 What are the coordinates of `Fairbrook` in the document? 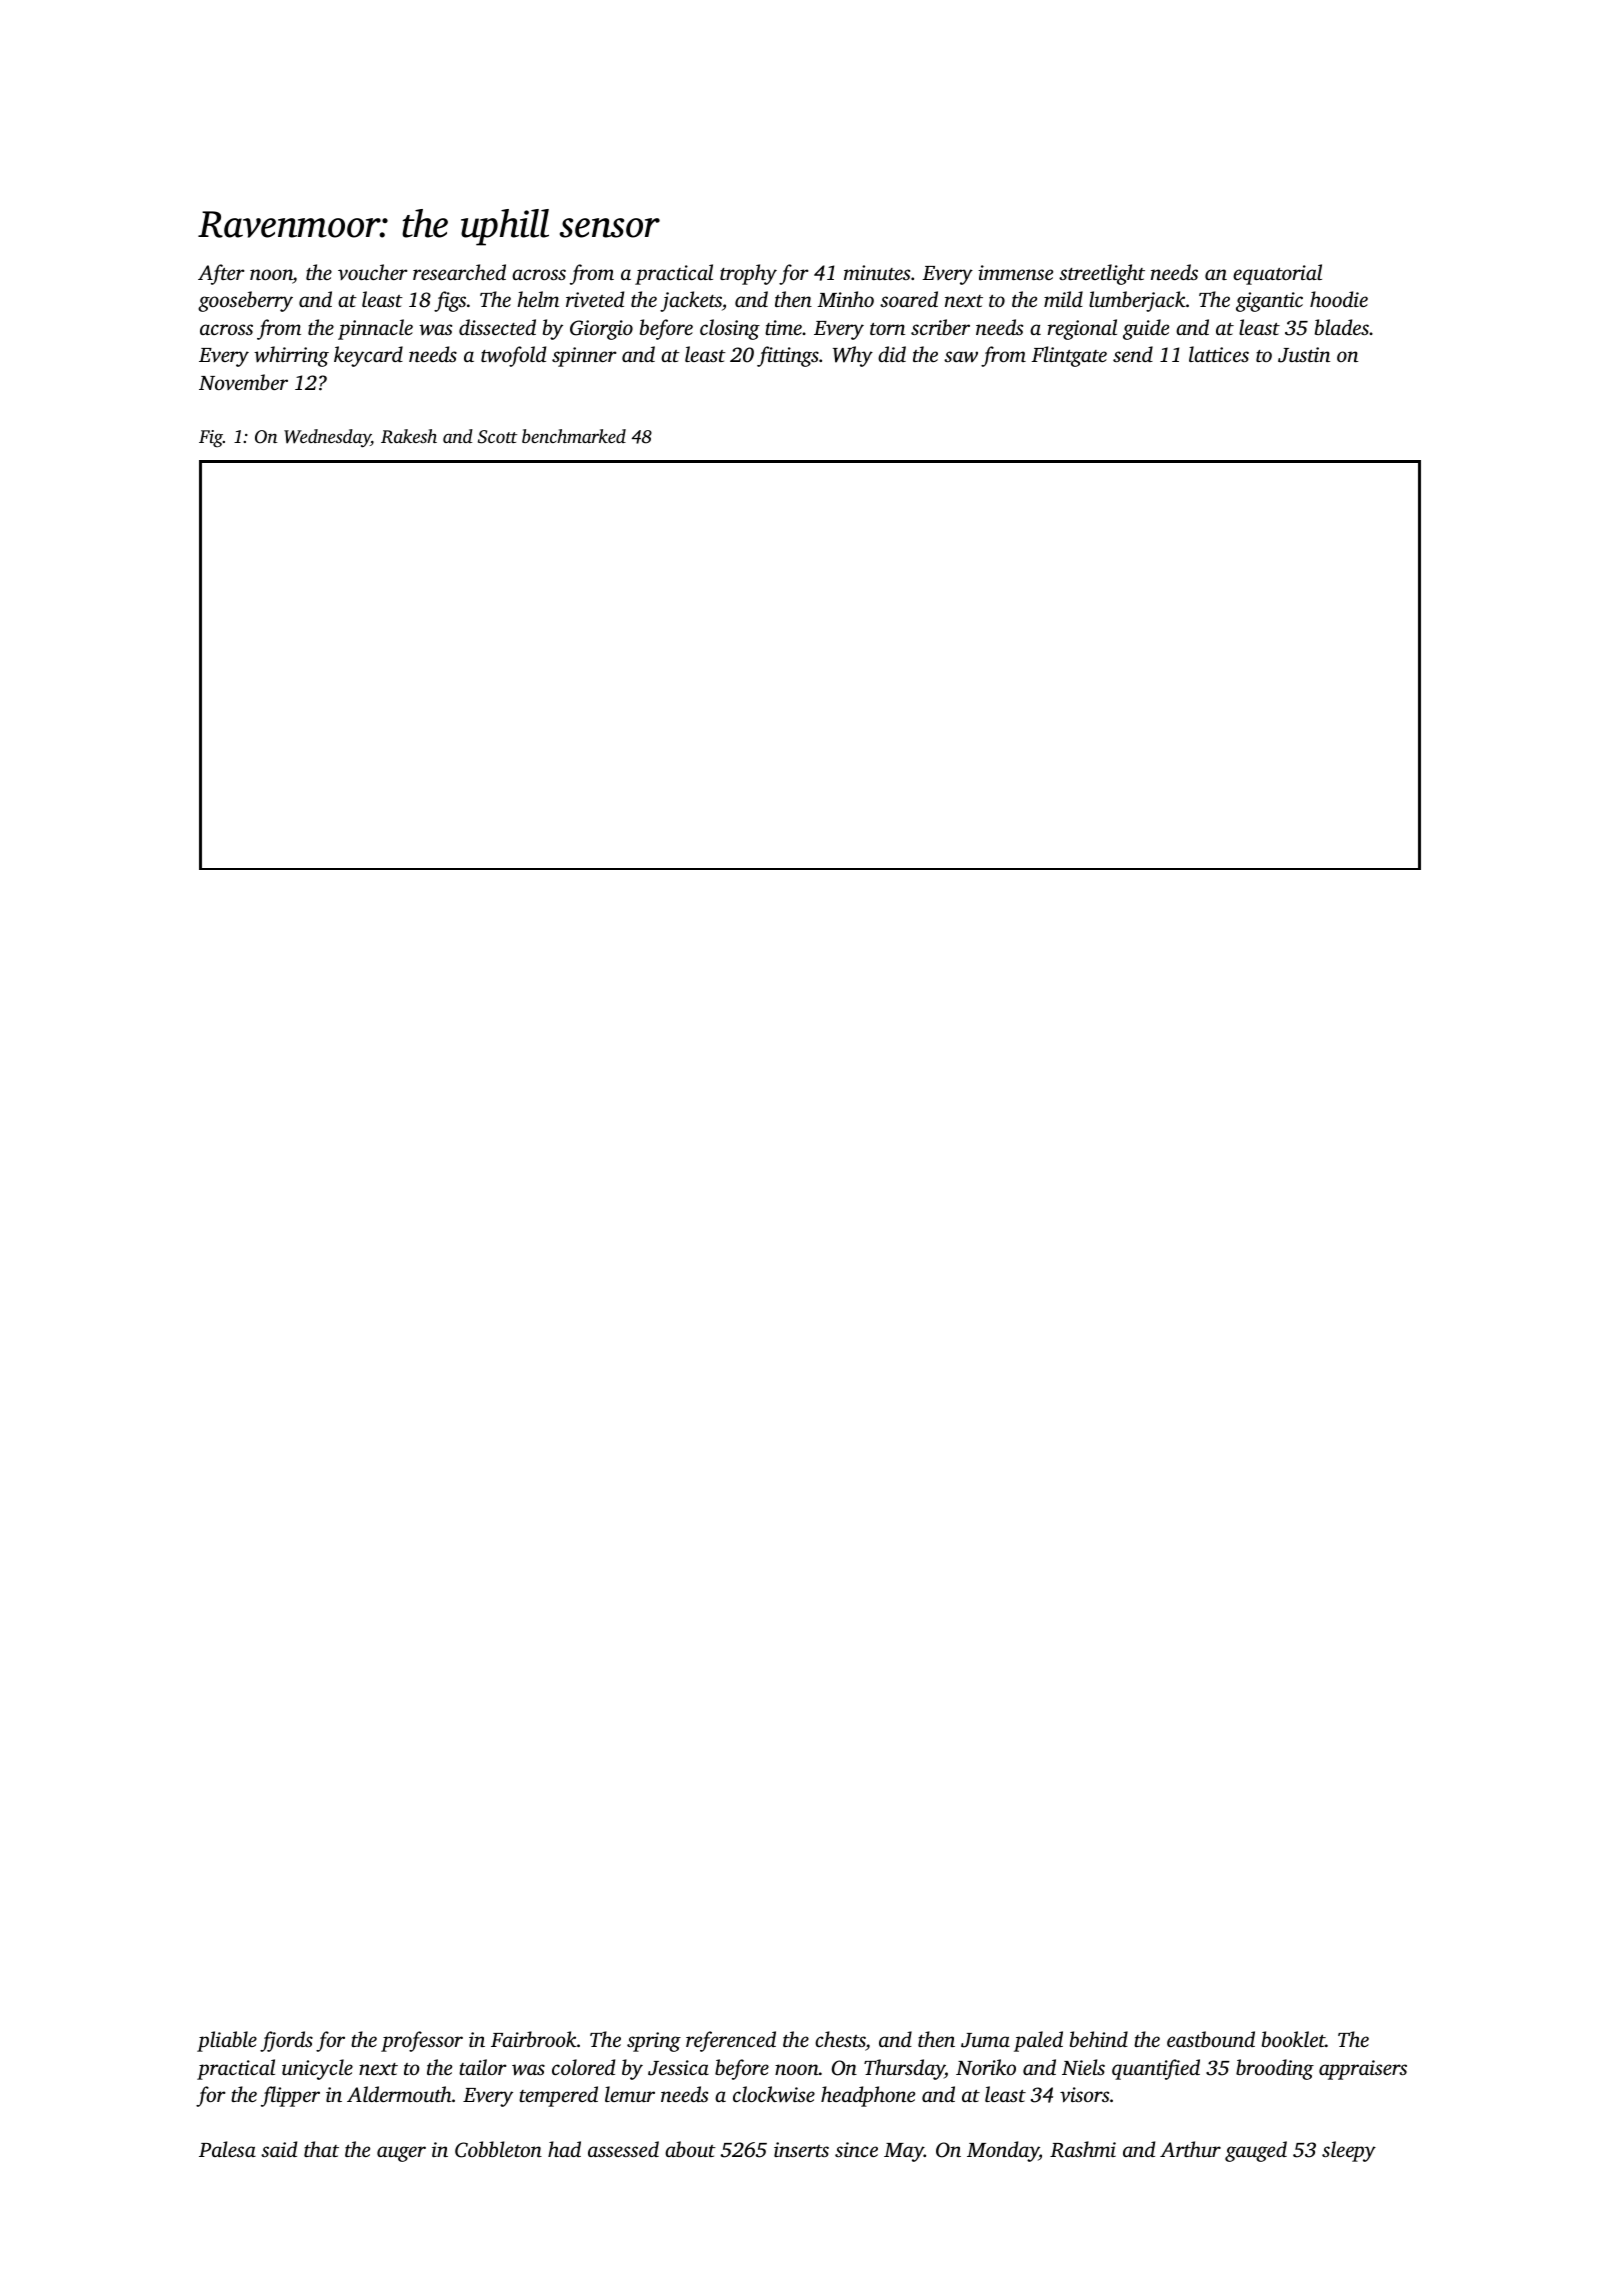 It's located at (534, 2039).
